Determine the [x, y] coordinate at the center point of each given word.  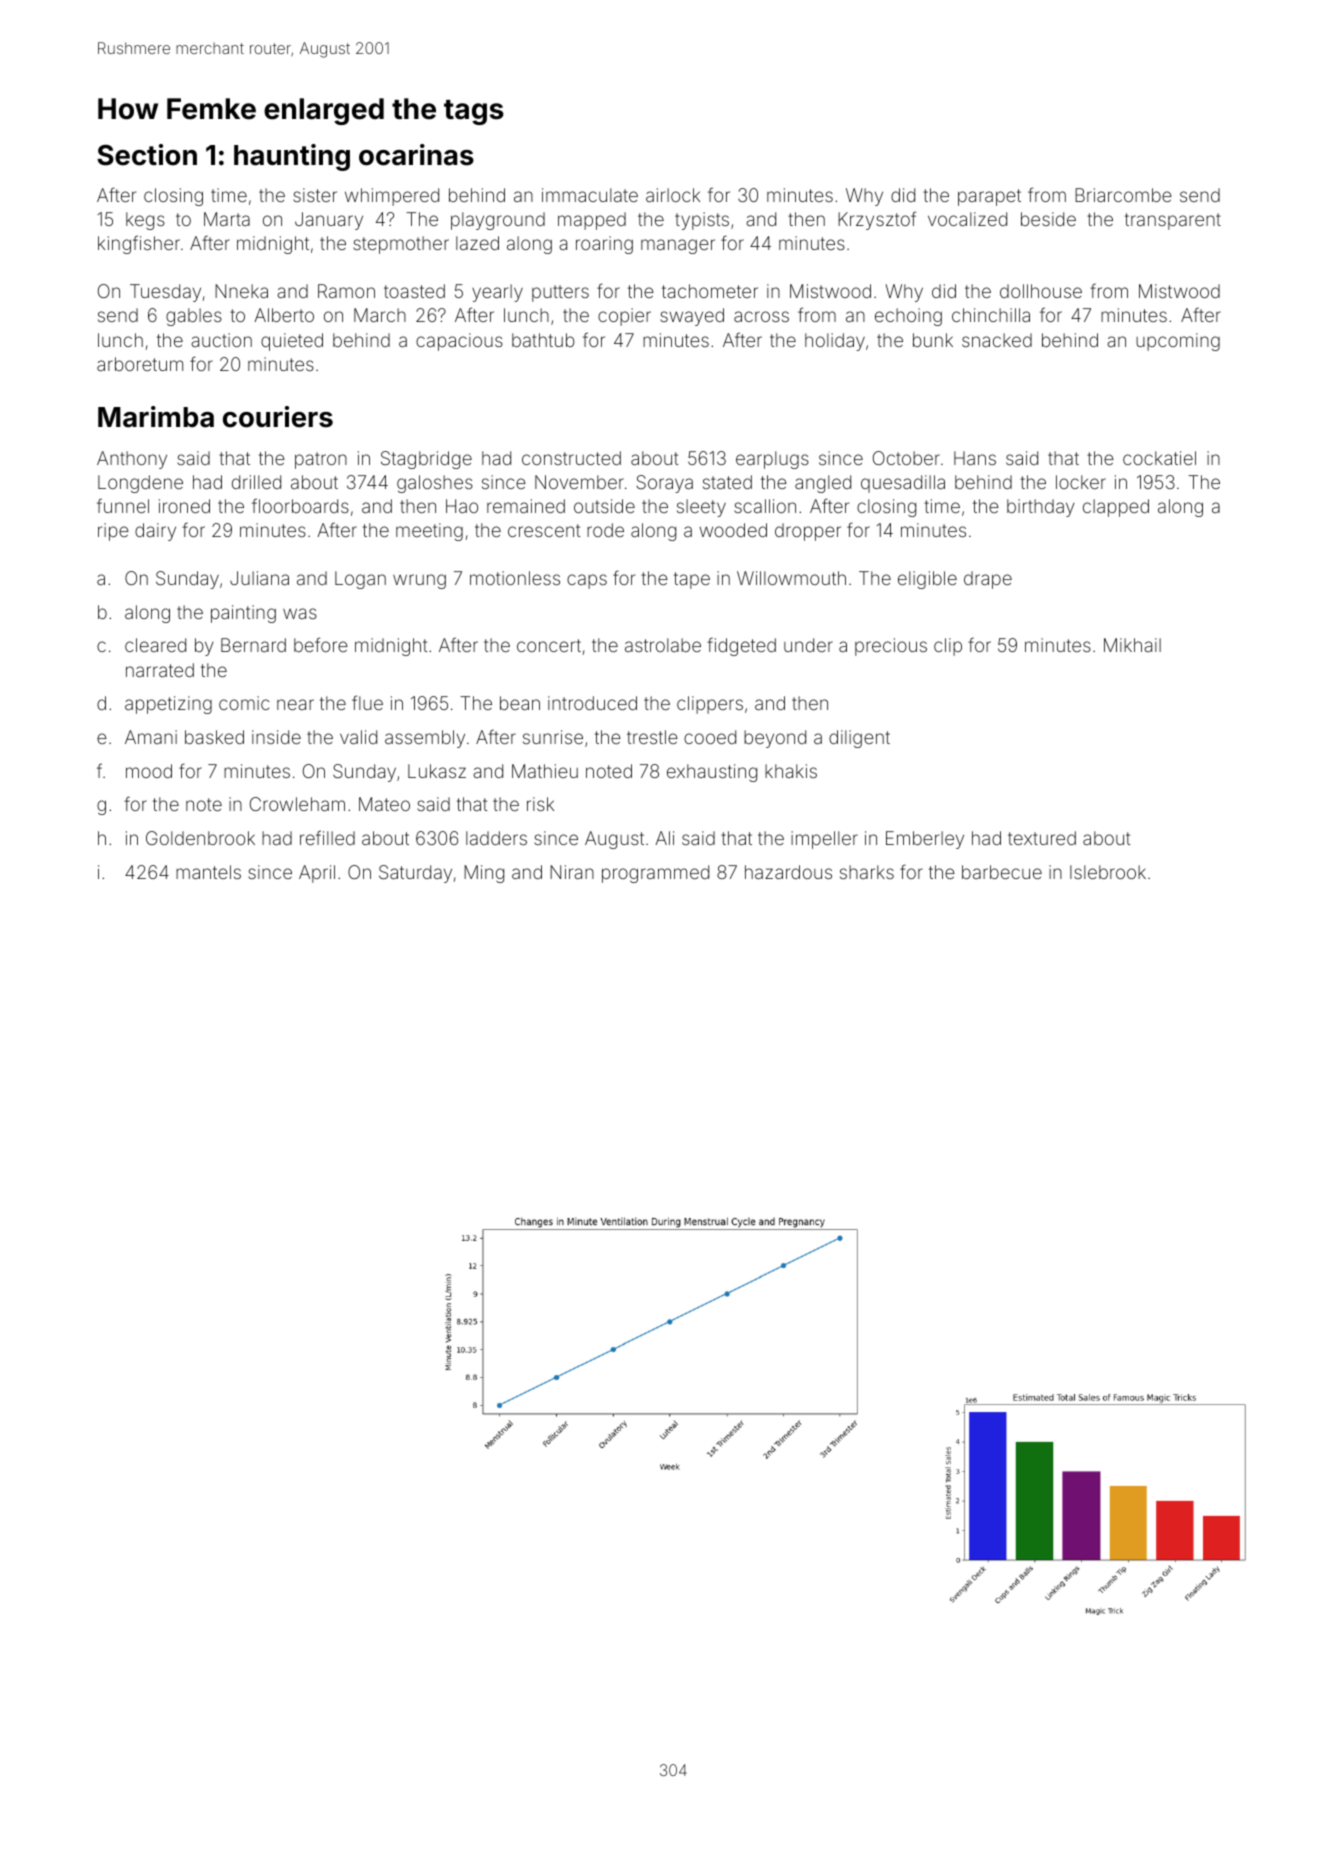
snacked [997, 340]
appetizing [168, 705]
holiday [835, 342]
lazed [477, 243]
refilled [327, 837]
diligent [859, 739]
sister [315, 195]
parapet [989, 197]
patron [321, 460]
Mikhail [1132, 645]
